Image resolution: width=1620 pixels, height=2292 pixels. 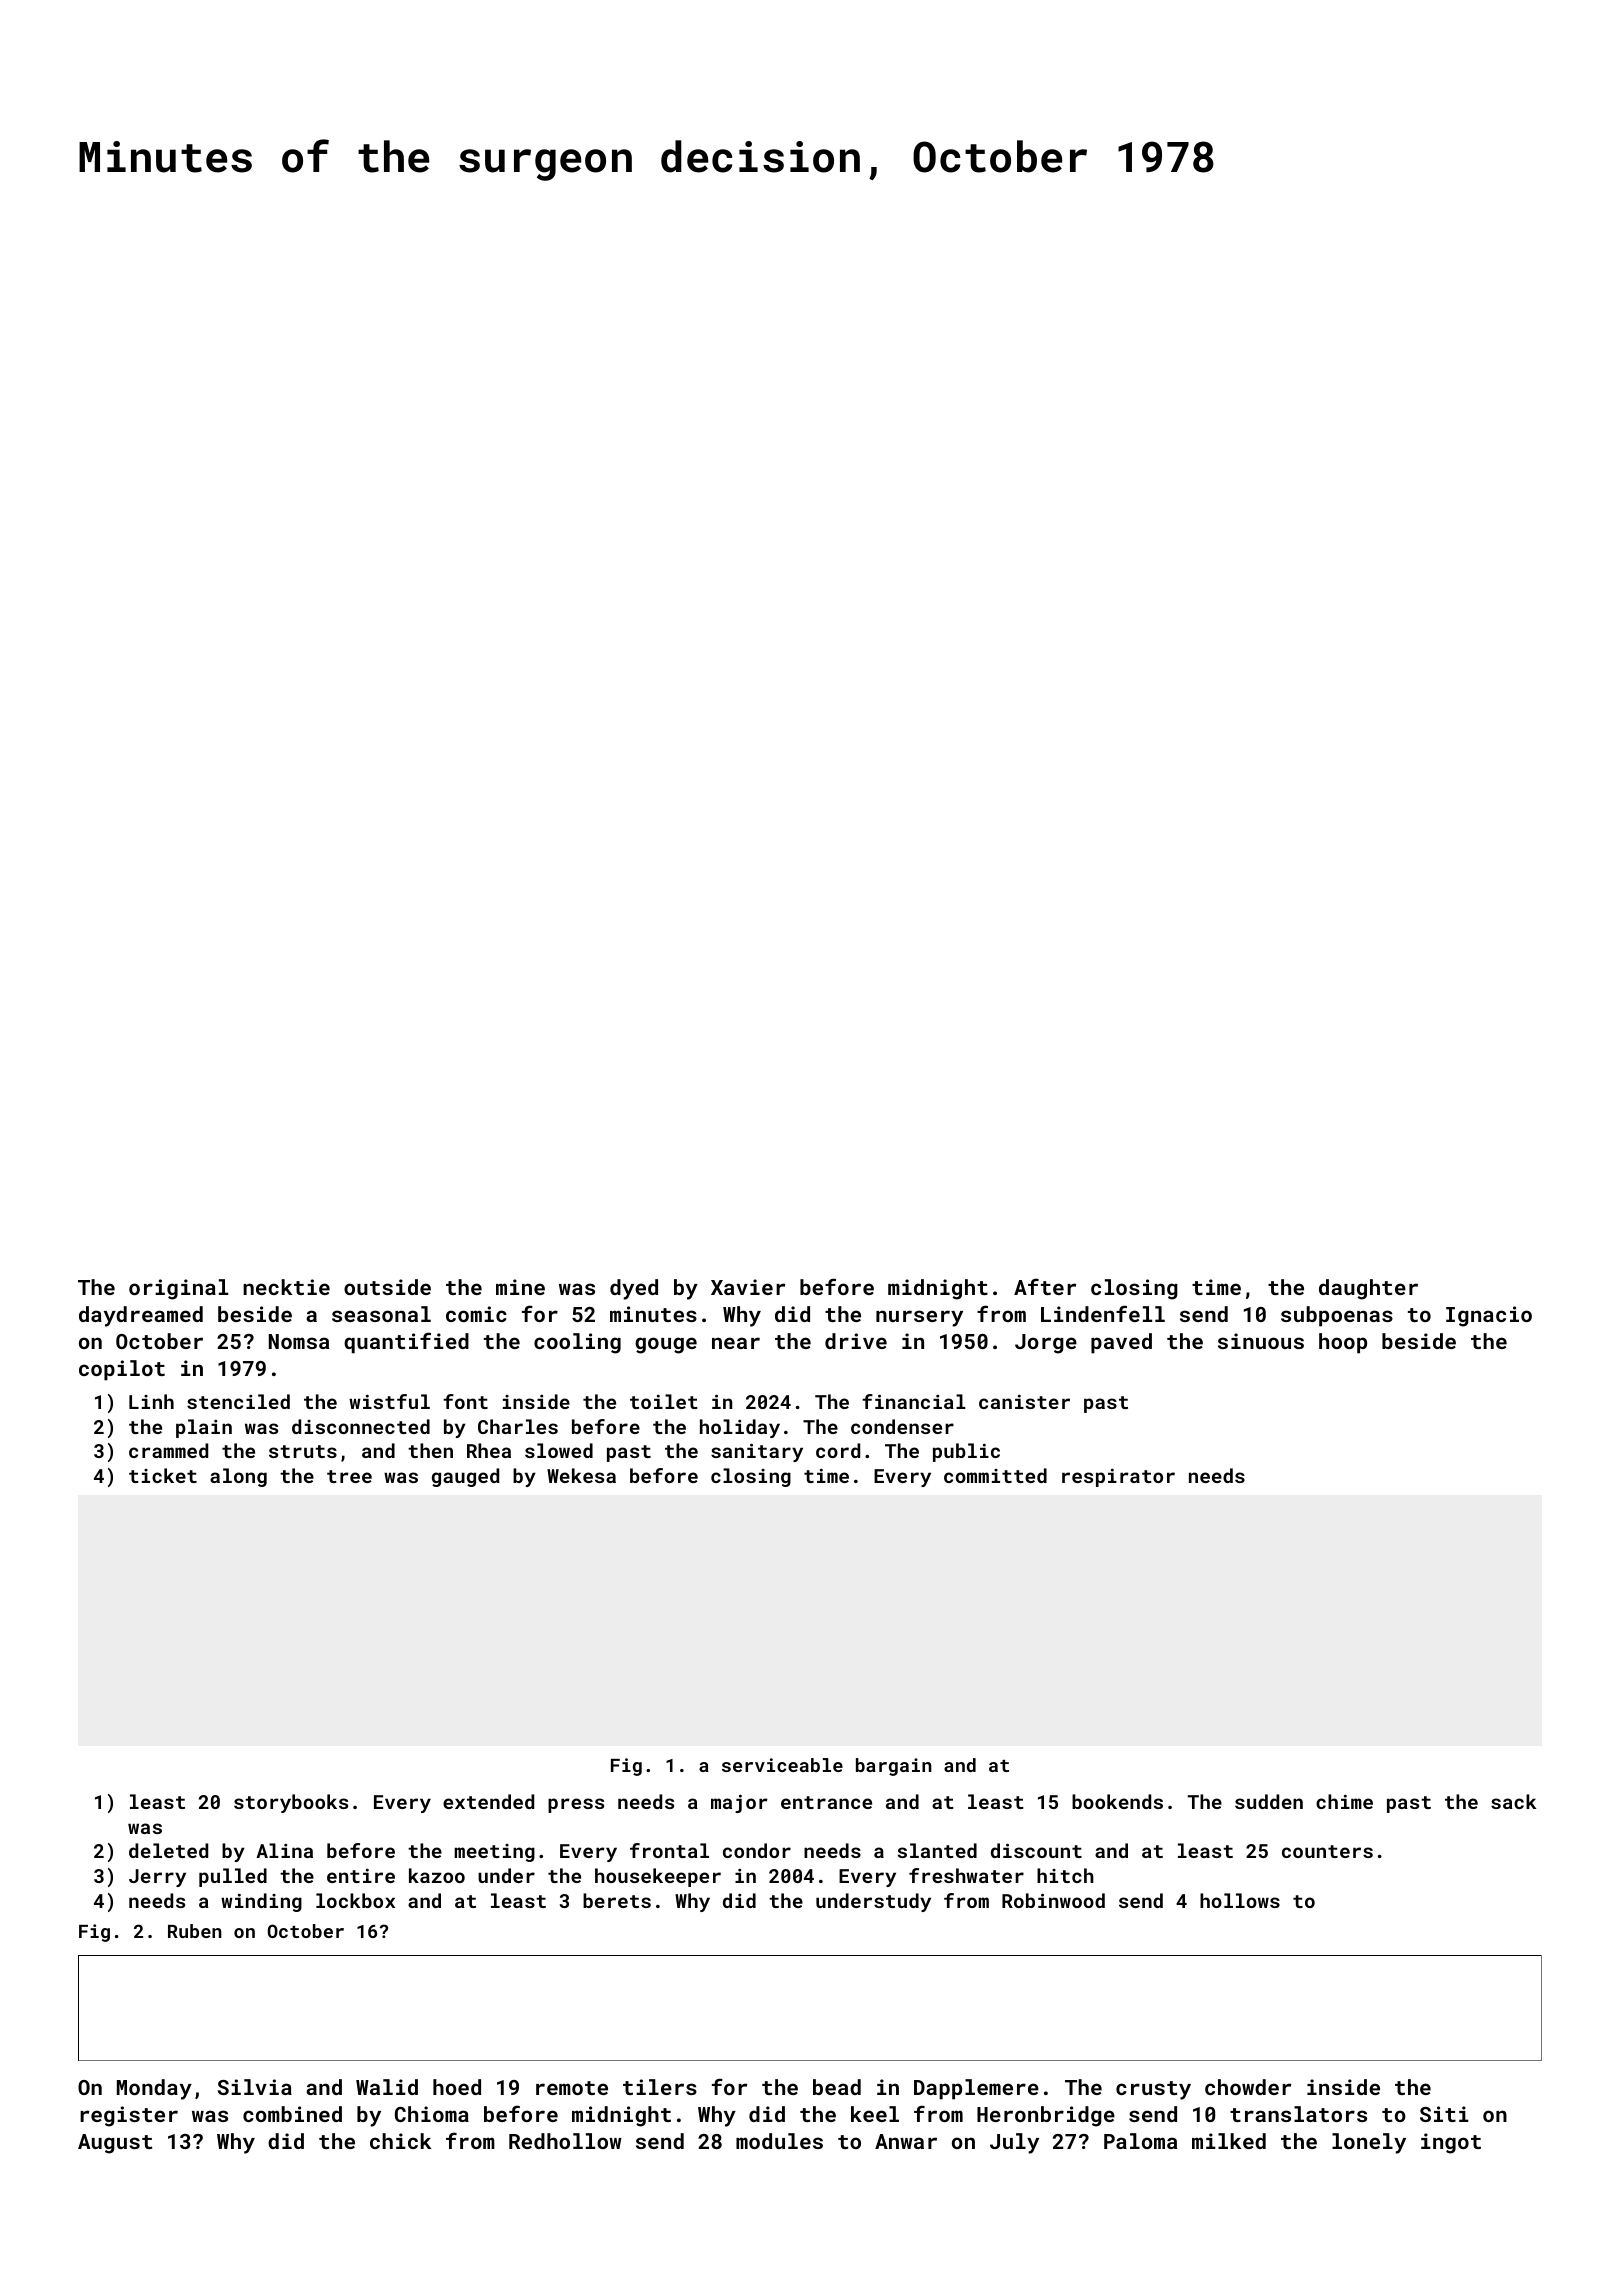 I want to click on storybooks, so click(x=291, y=1803).
